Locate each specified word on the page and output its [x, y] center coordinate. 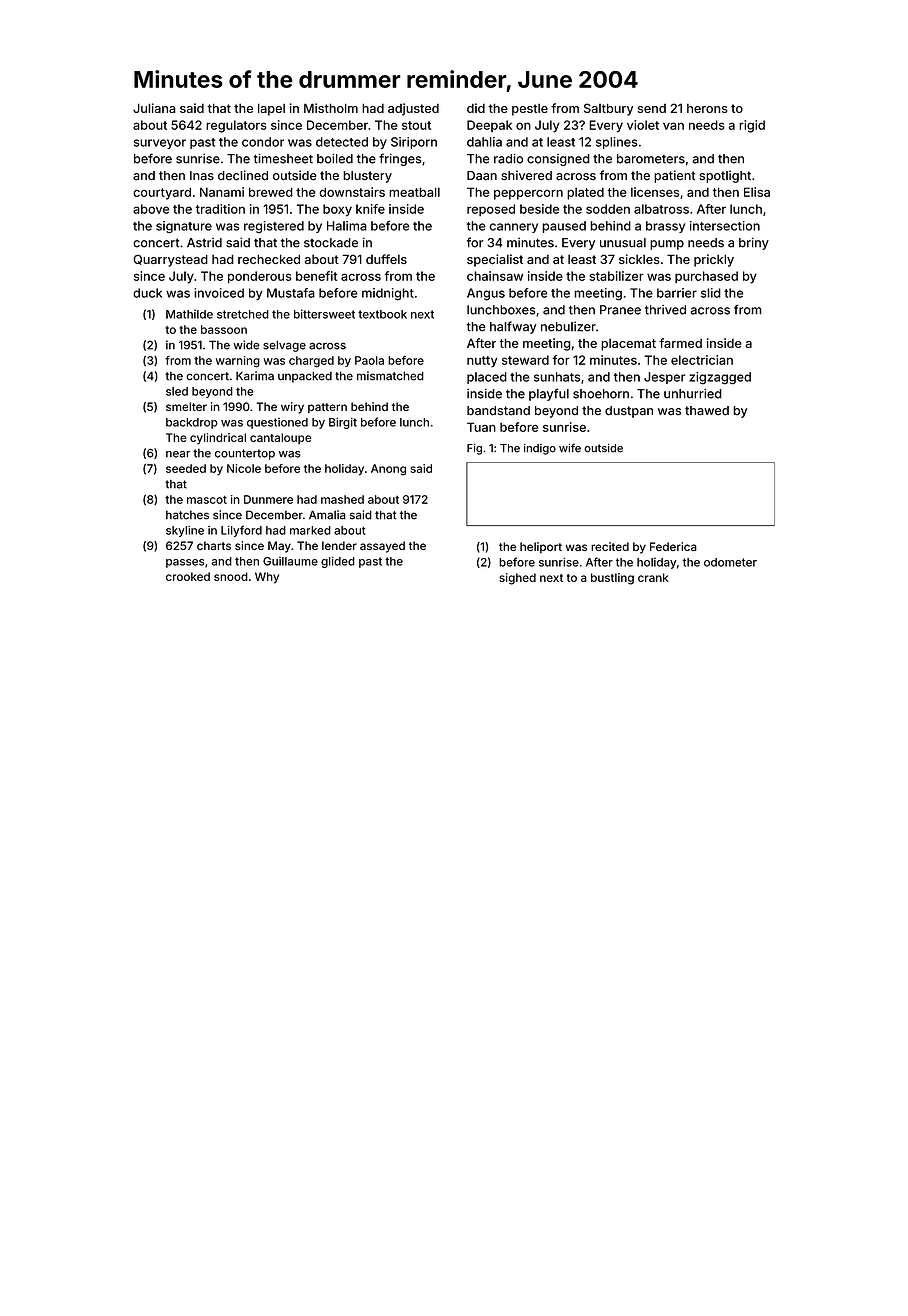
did [476, 108]
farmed [680, 343]
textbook [382, 314]
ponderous [260, 277]
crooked [188, 576]
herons [707, 108]
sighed [517, 579]
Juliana [154, 108]
